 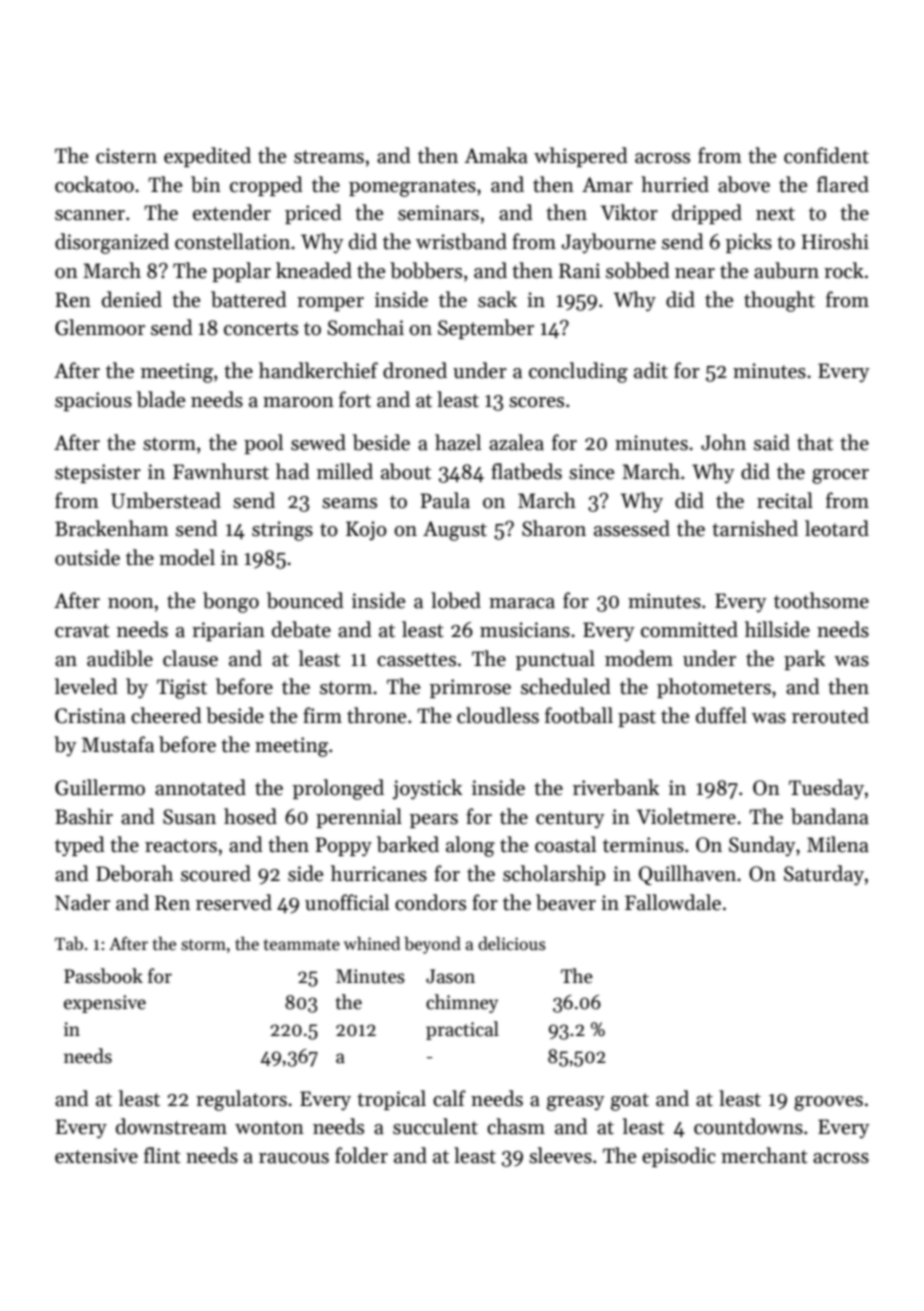 I want to click on confident, so click(x=826, y=155).
